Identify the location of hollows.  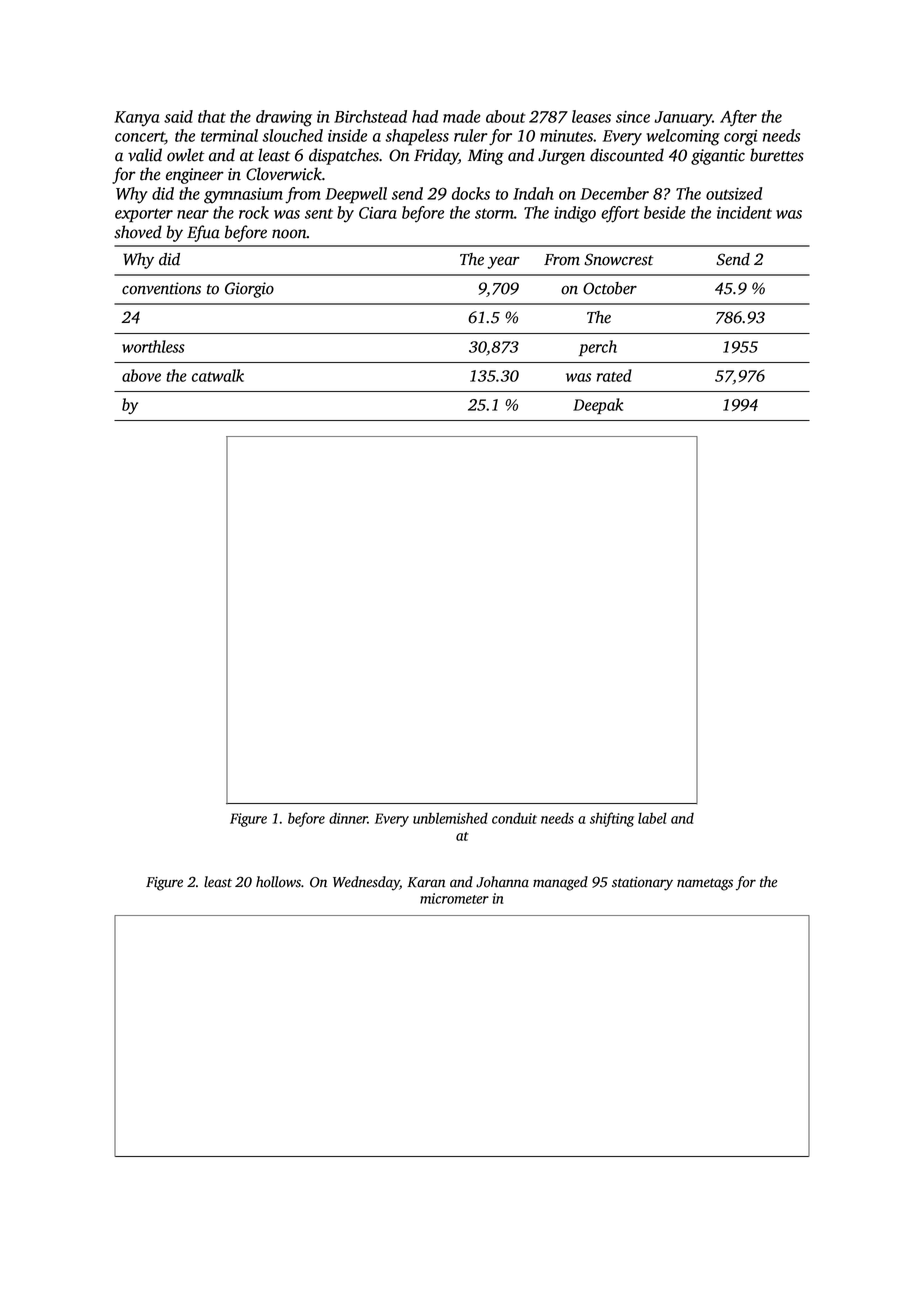
(278, 882).
